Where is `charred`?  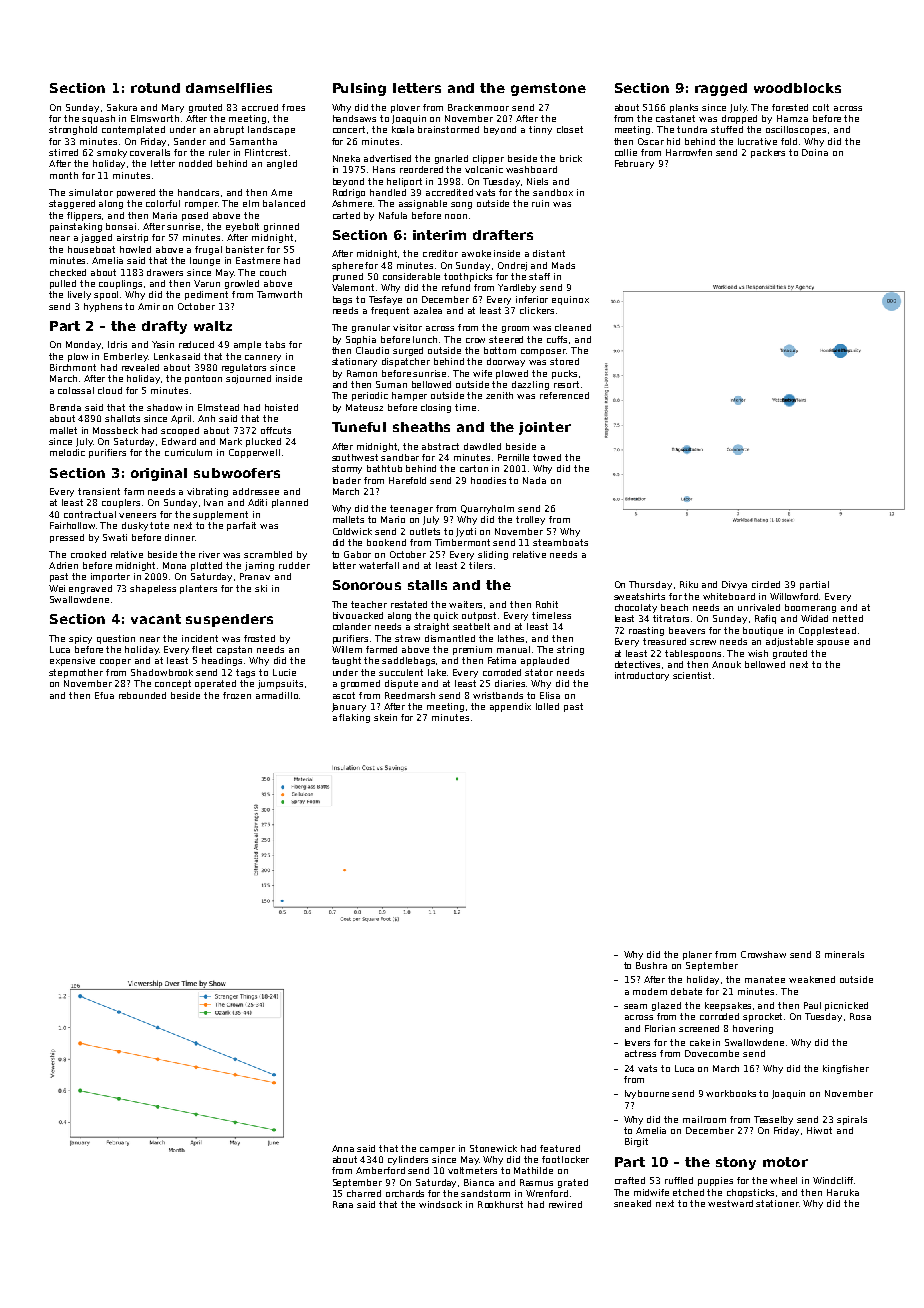
charred is located at coordinates (364, 1193).
